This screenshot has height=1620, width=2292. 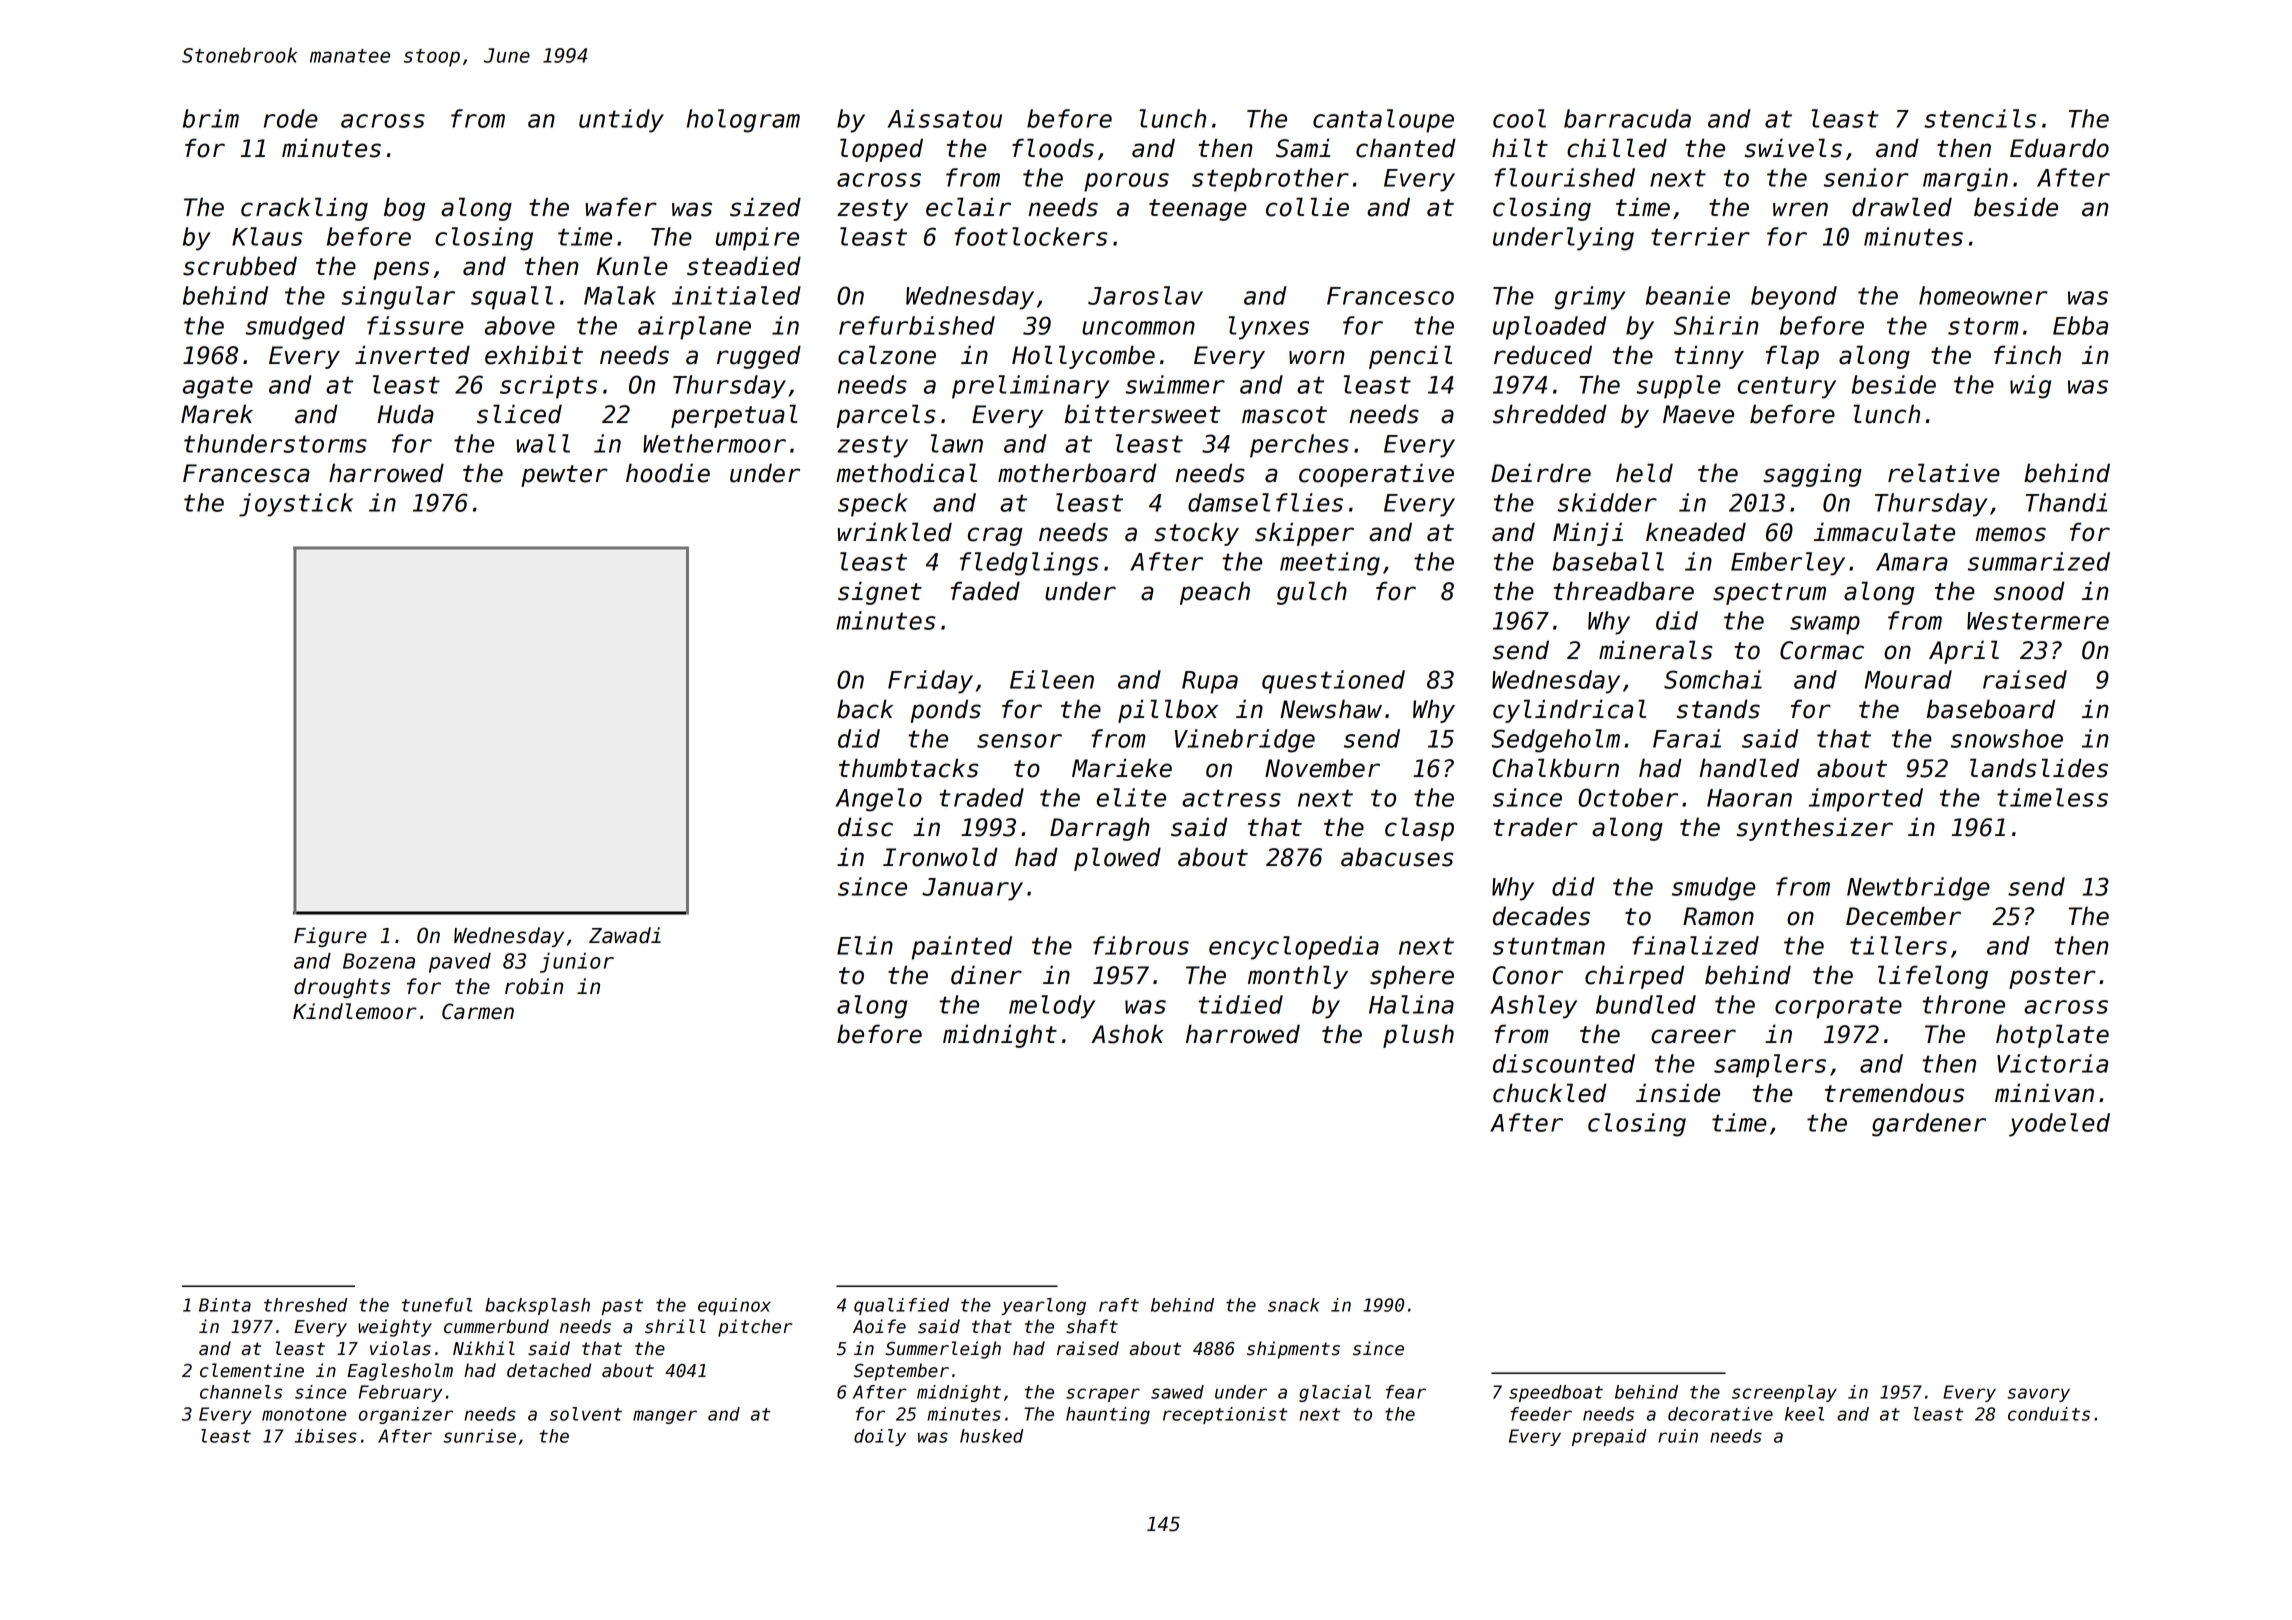 I want to click on conduits, so click(x=2049, y=1414).
